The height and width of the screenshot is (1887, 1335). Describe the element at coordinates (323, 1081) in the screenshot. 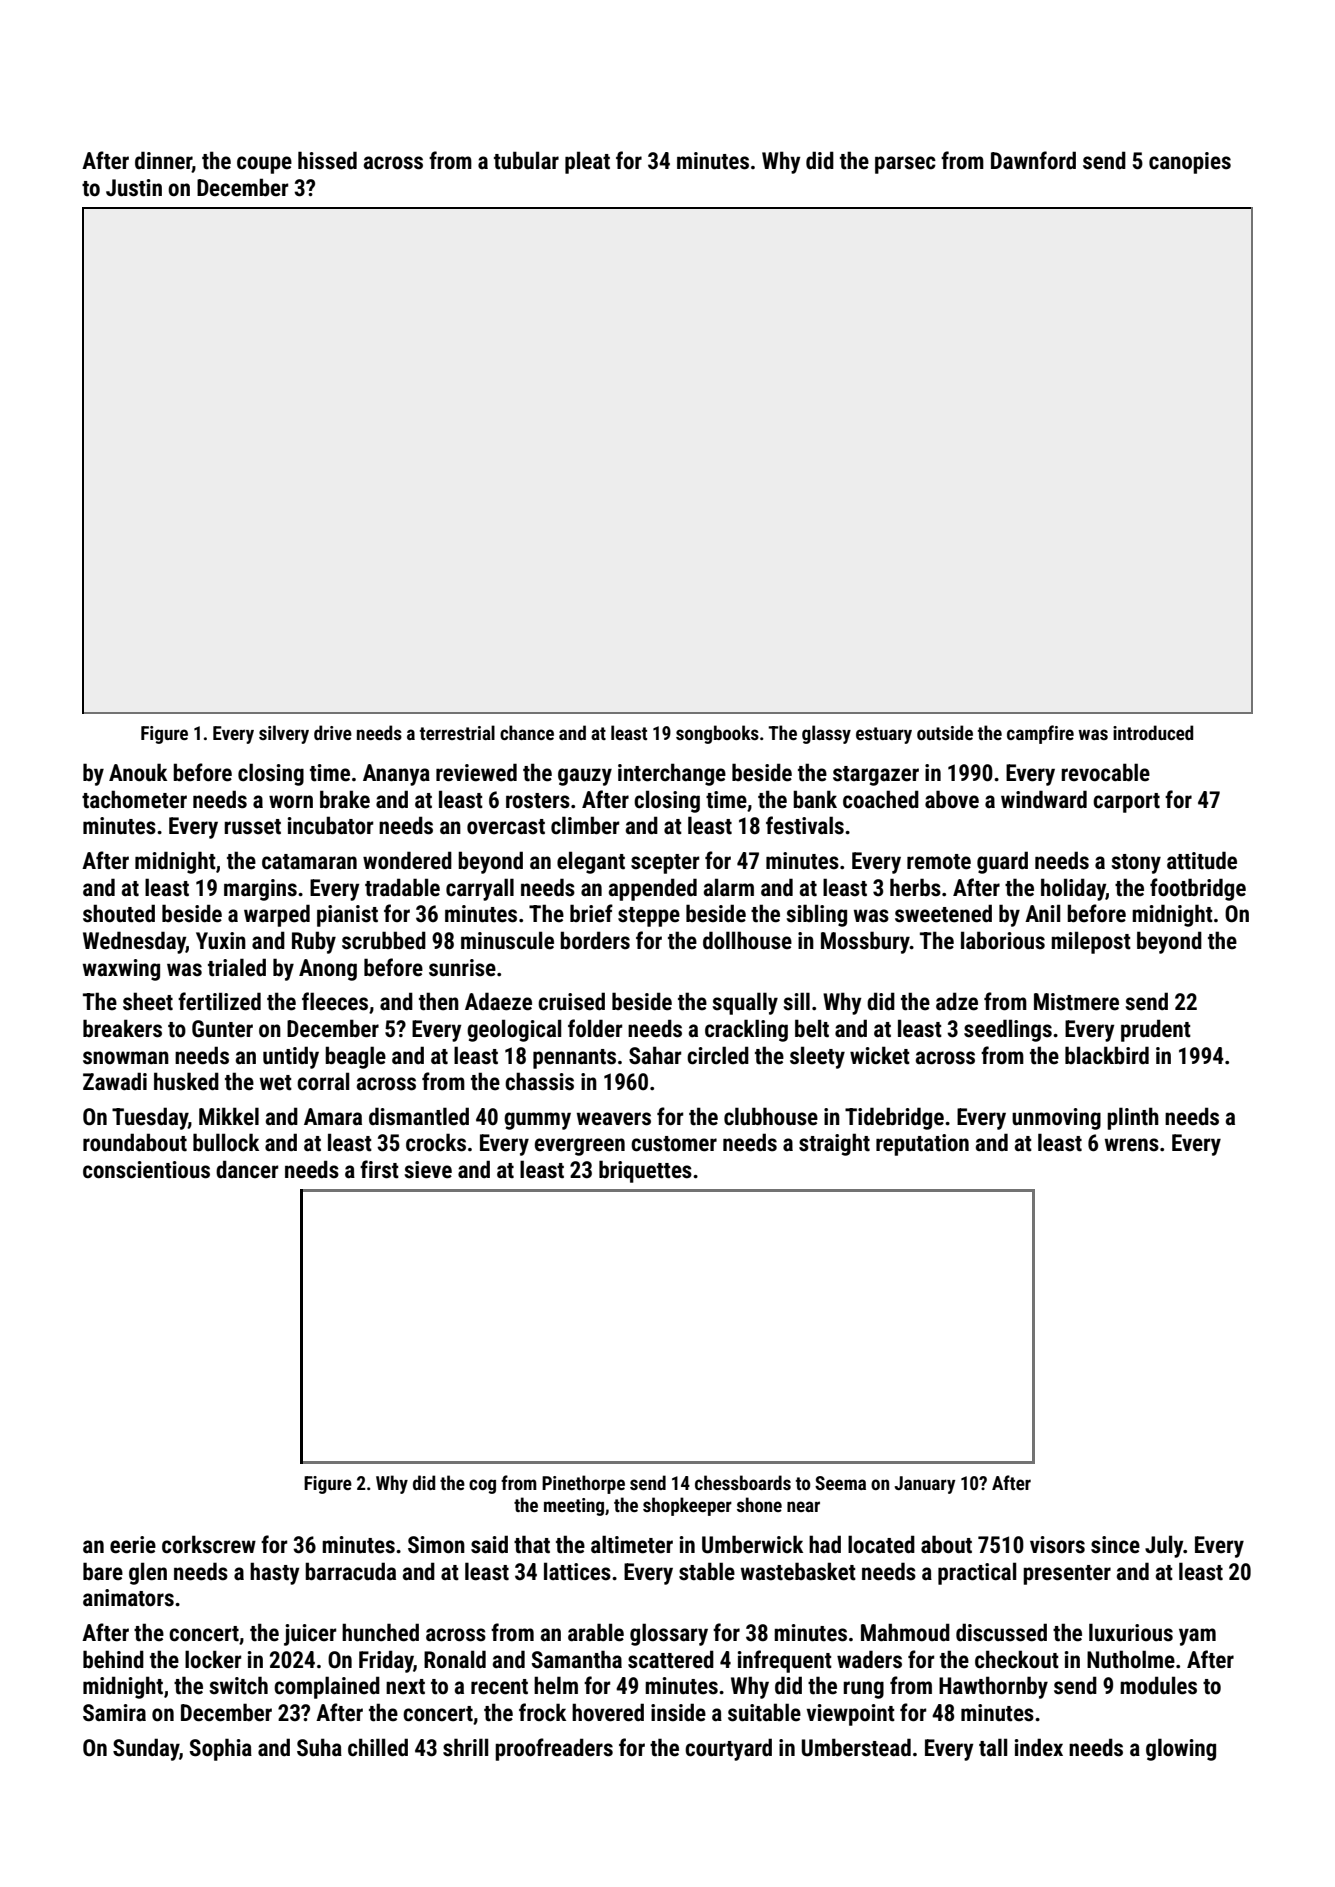

I see `corral` at that location.
